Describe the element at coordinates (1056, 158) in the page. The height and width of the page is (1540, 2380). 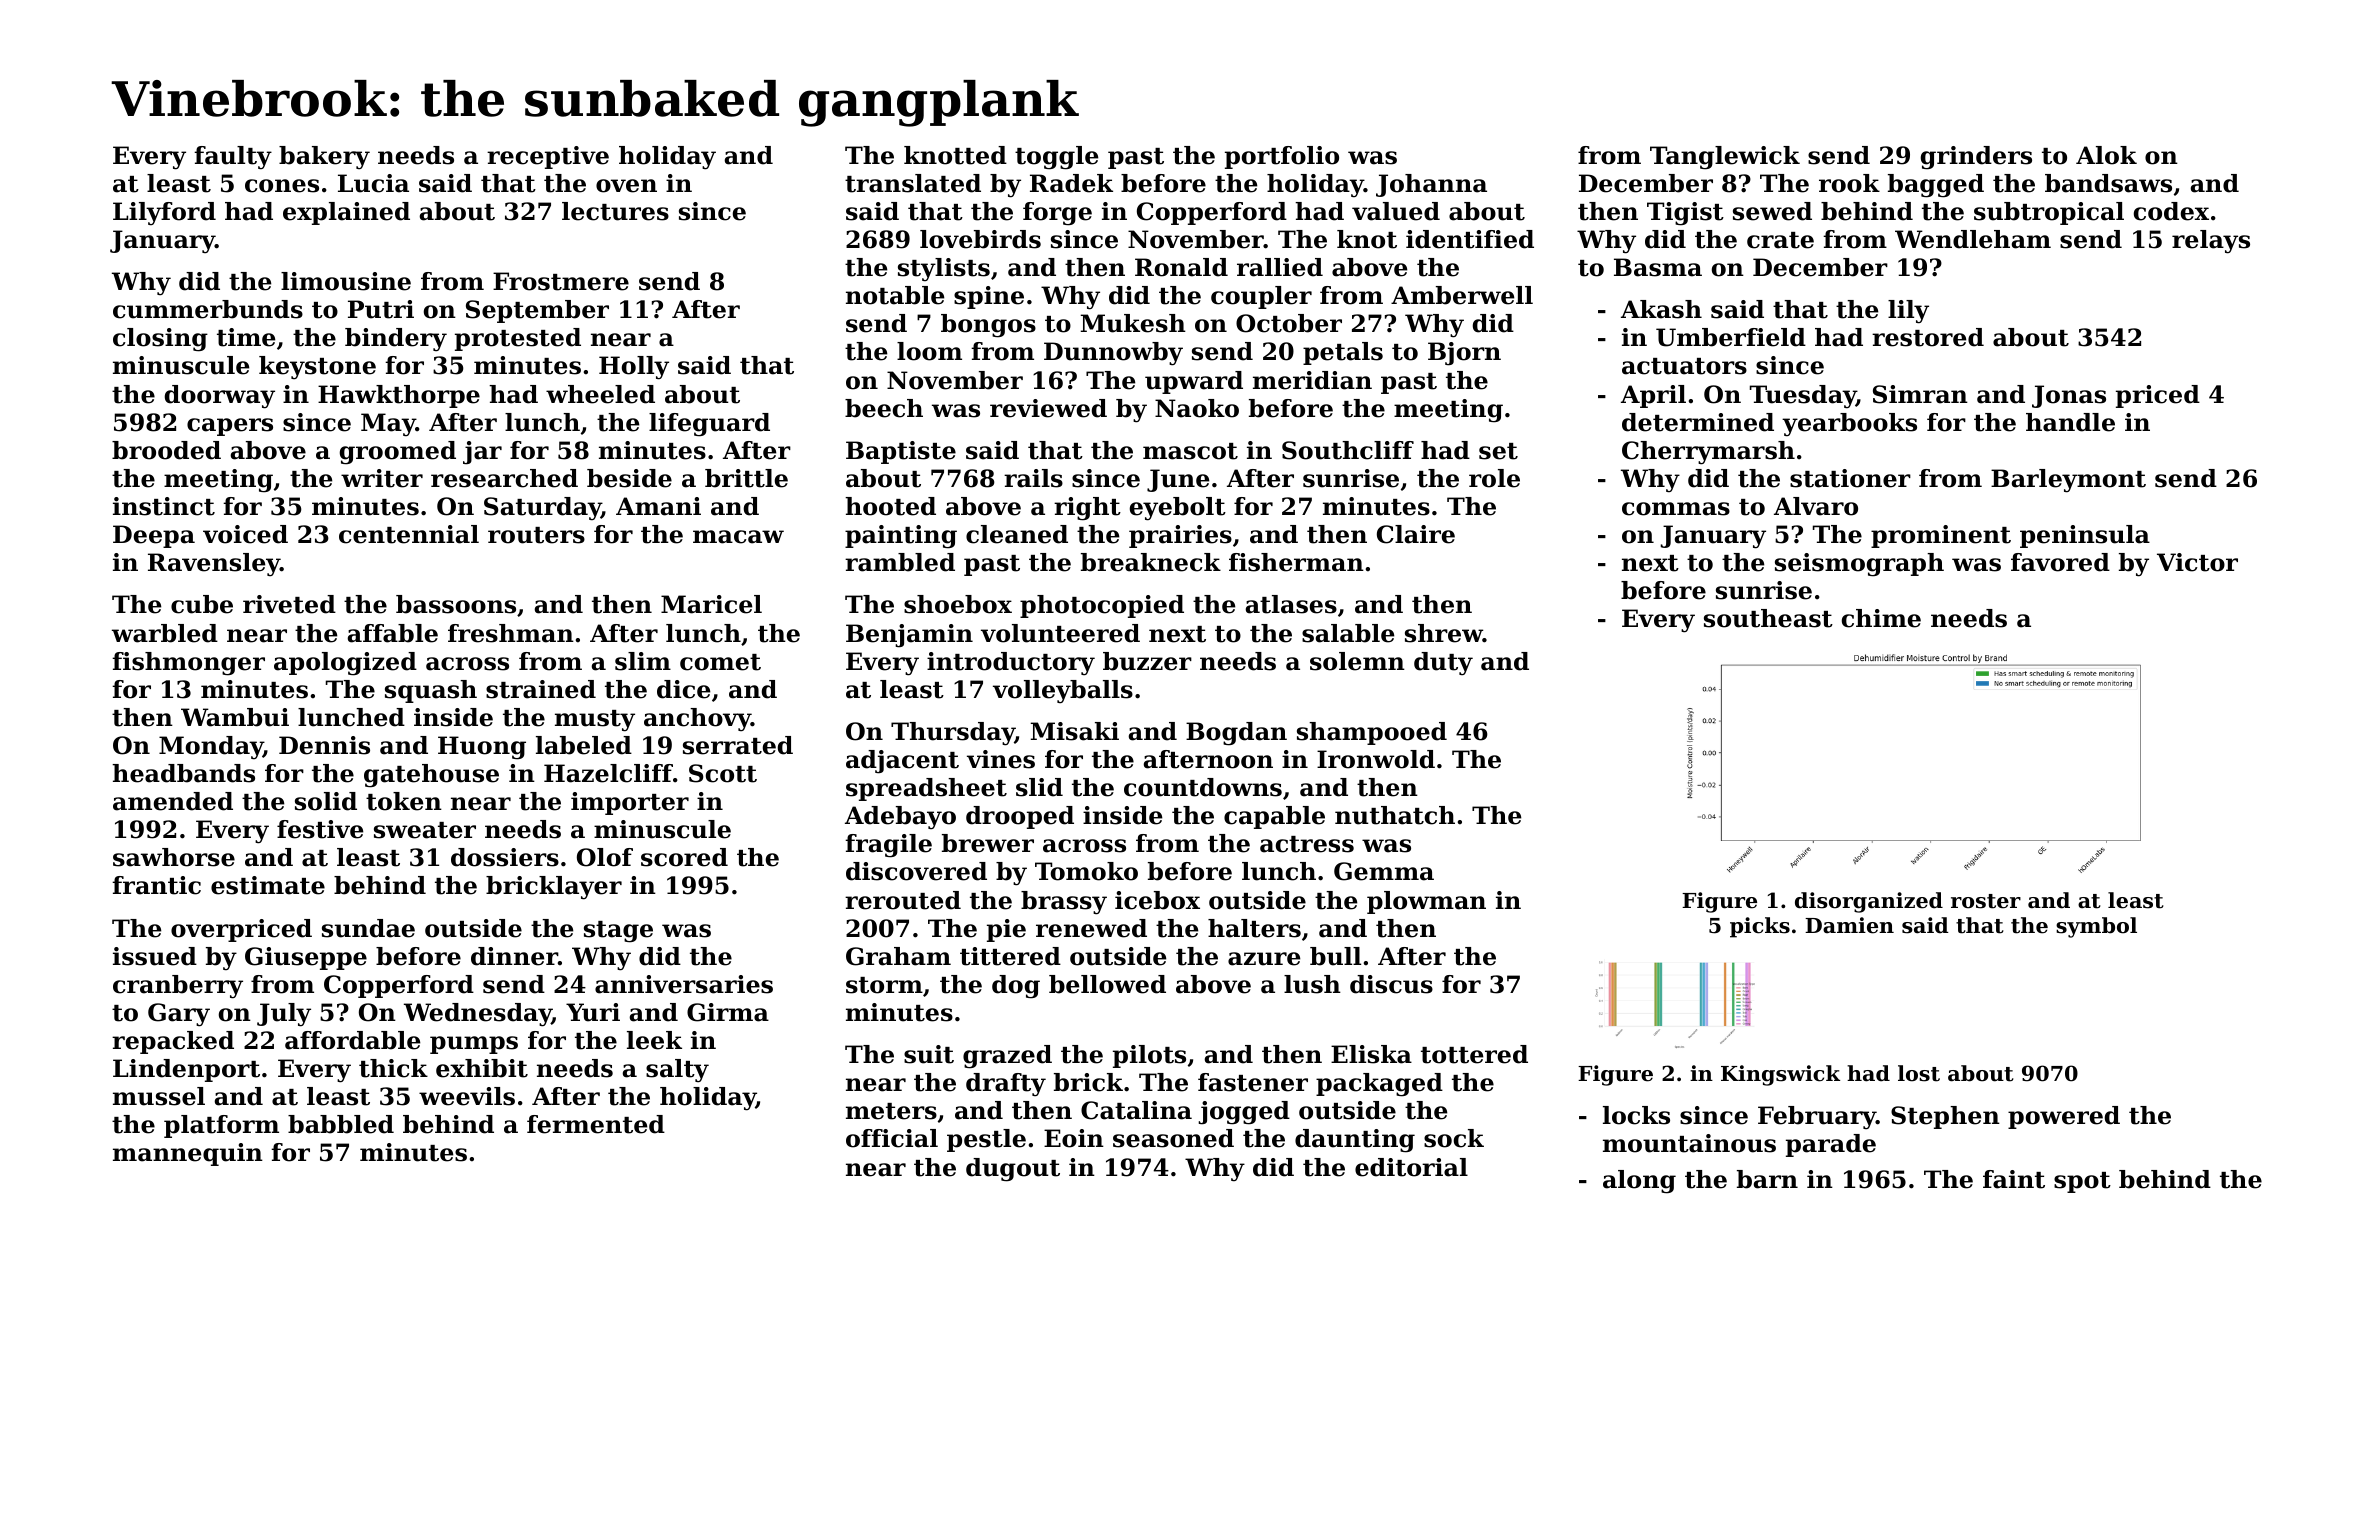
I see `toggle` at that location.
